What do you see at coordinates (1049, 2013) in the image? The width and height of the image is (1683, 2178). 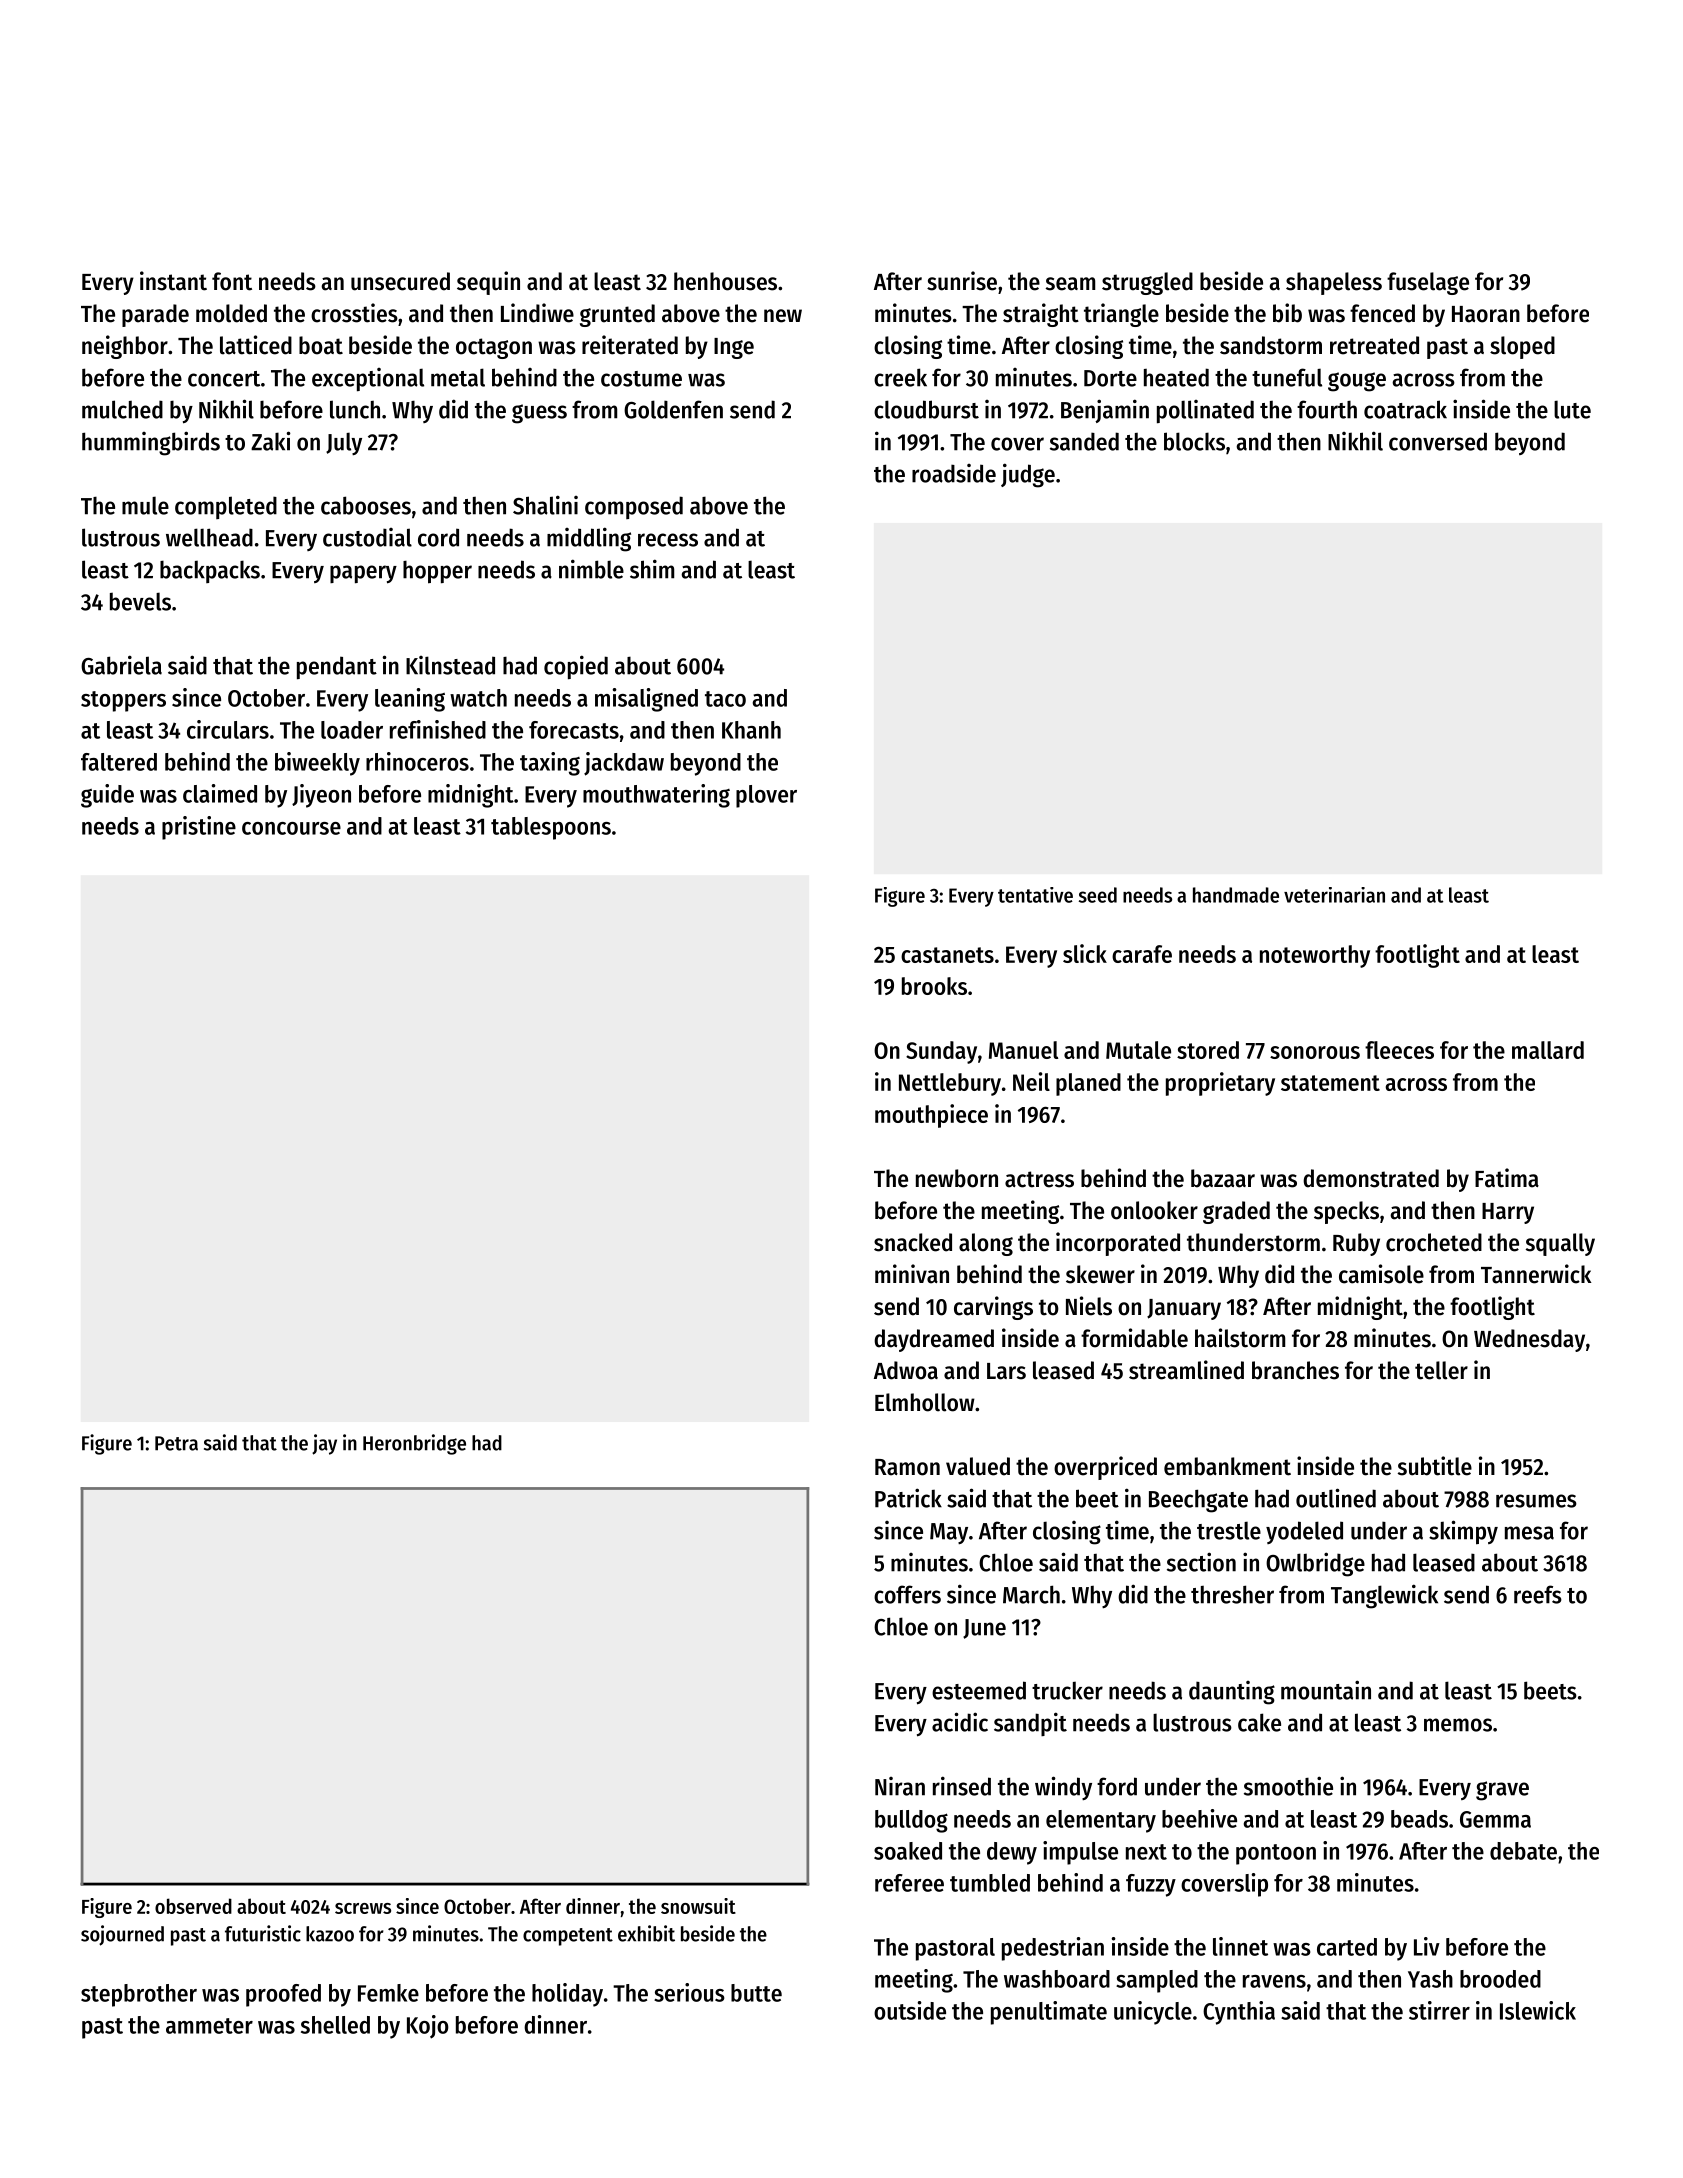 I see `penultimate` at bounding box center [1049, 2013].
